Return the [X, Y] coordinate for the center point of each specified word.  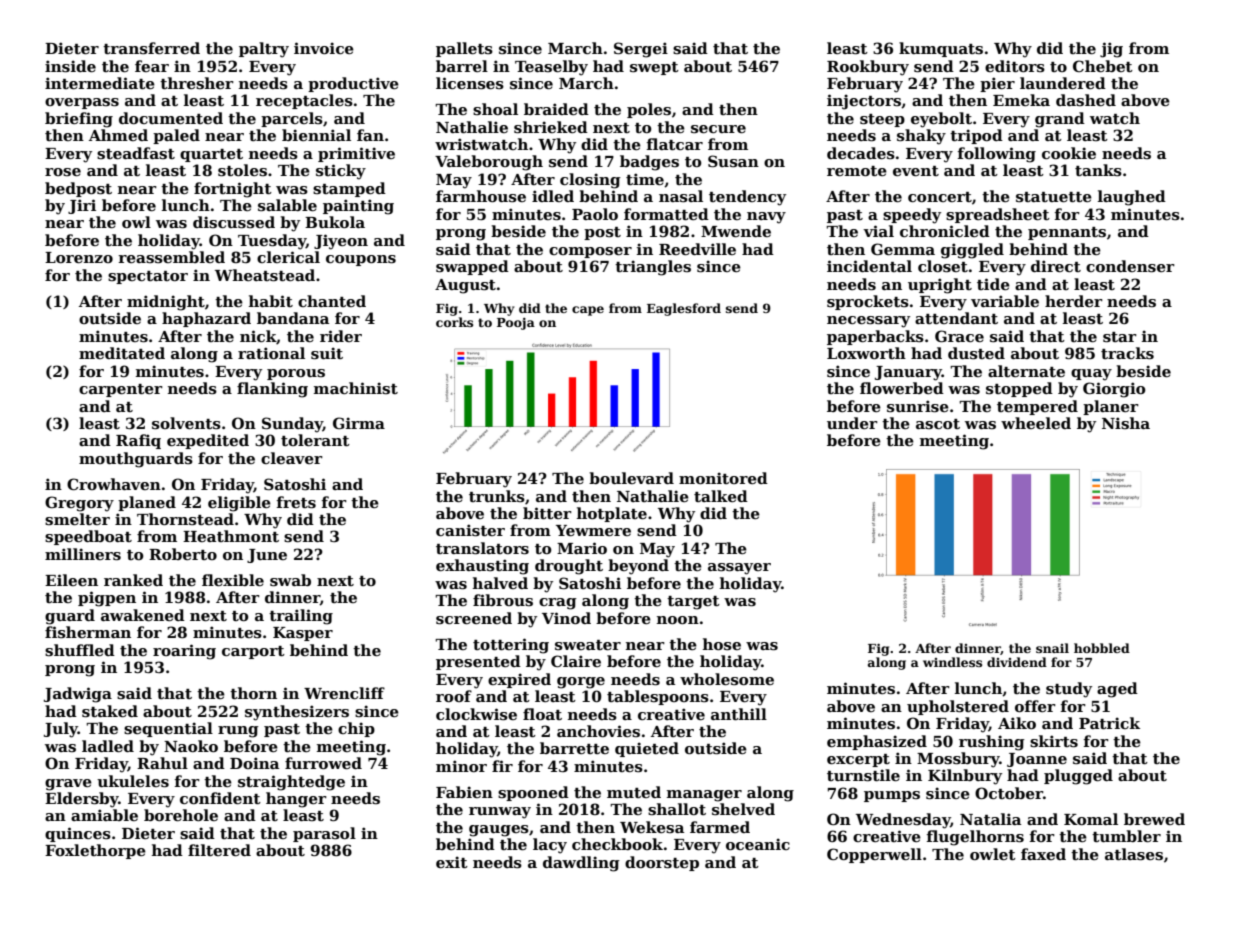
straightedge [291, 783]
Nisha [1126, 423]
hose [722, 644]
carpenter [121, 390]
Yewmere [593, 530]
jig [1111, 50]
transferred [151, 48]
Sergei [641, 50]
